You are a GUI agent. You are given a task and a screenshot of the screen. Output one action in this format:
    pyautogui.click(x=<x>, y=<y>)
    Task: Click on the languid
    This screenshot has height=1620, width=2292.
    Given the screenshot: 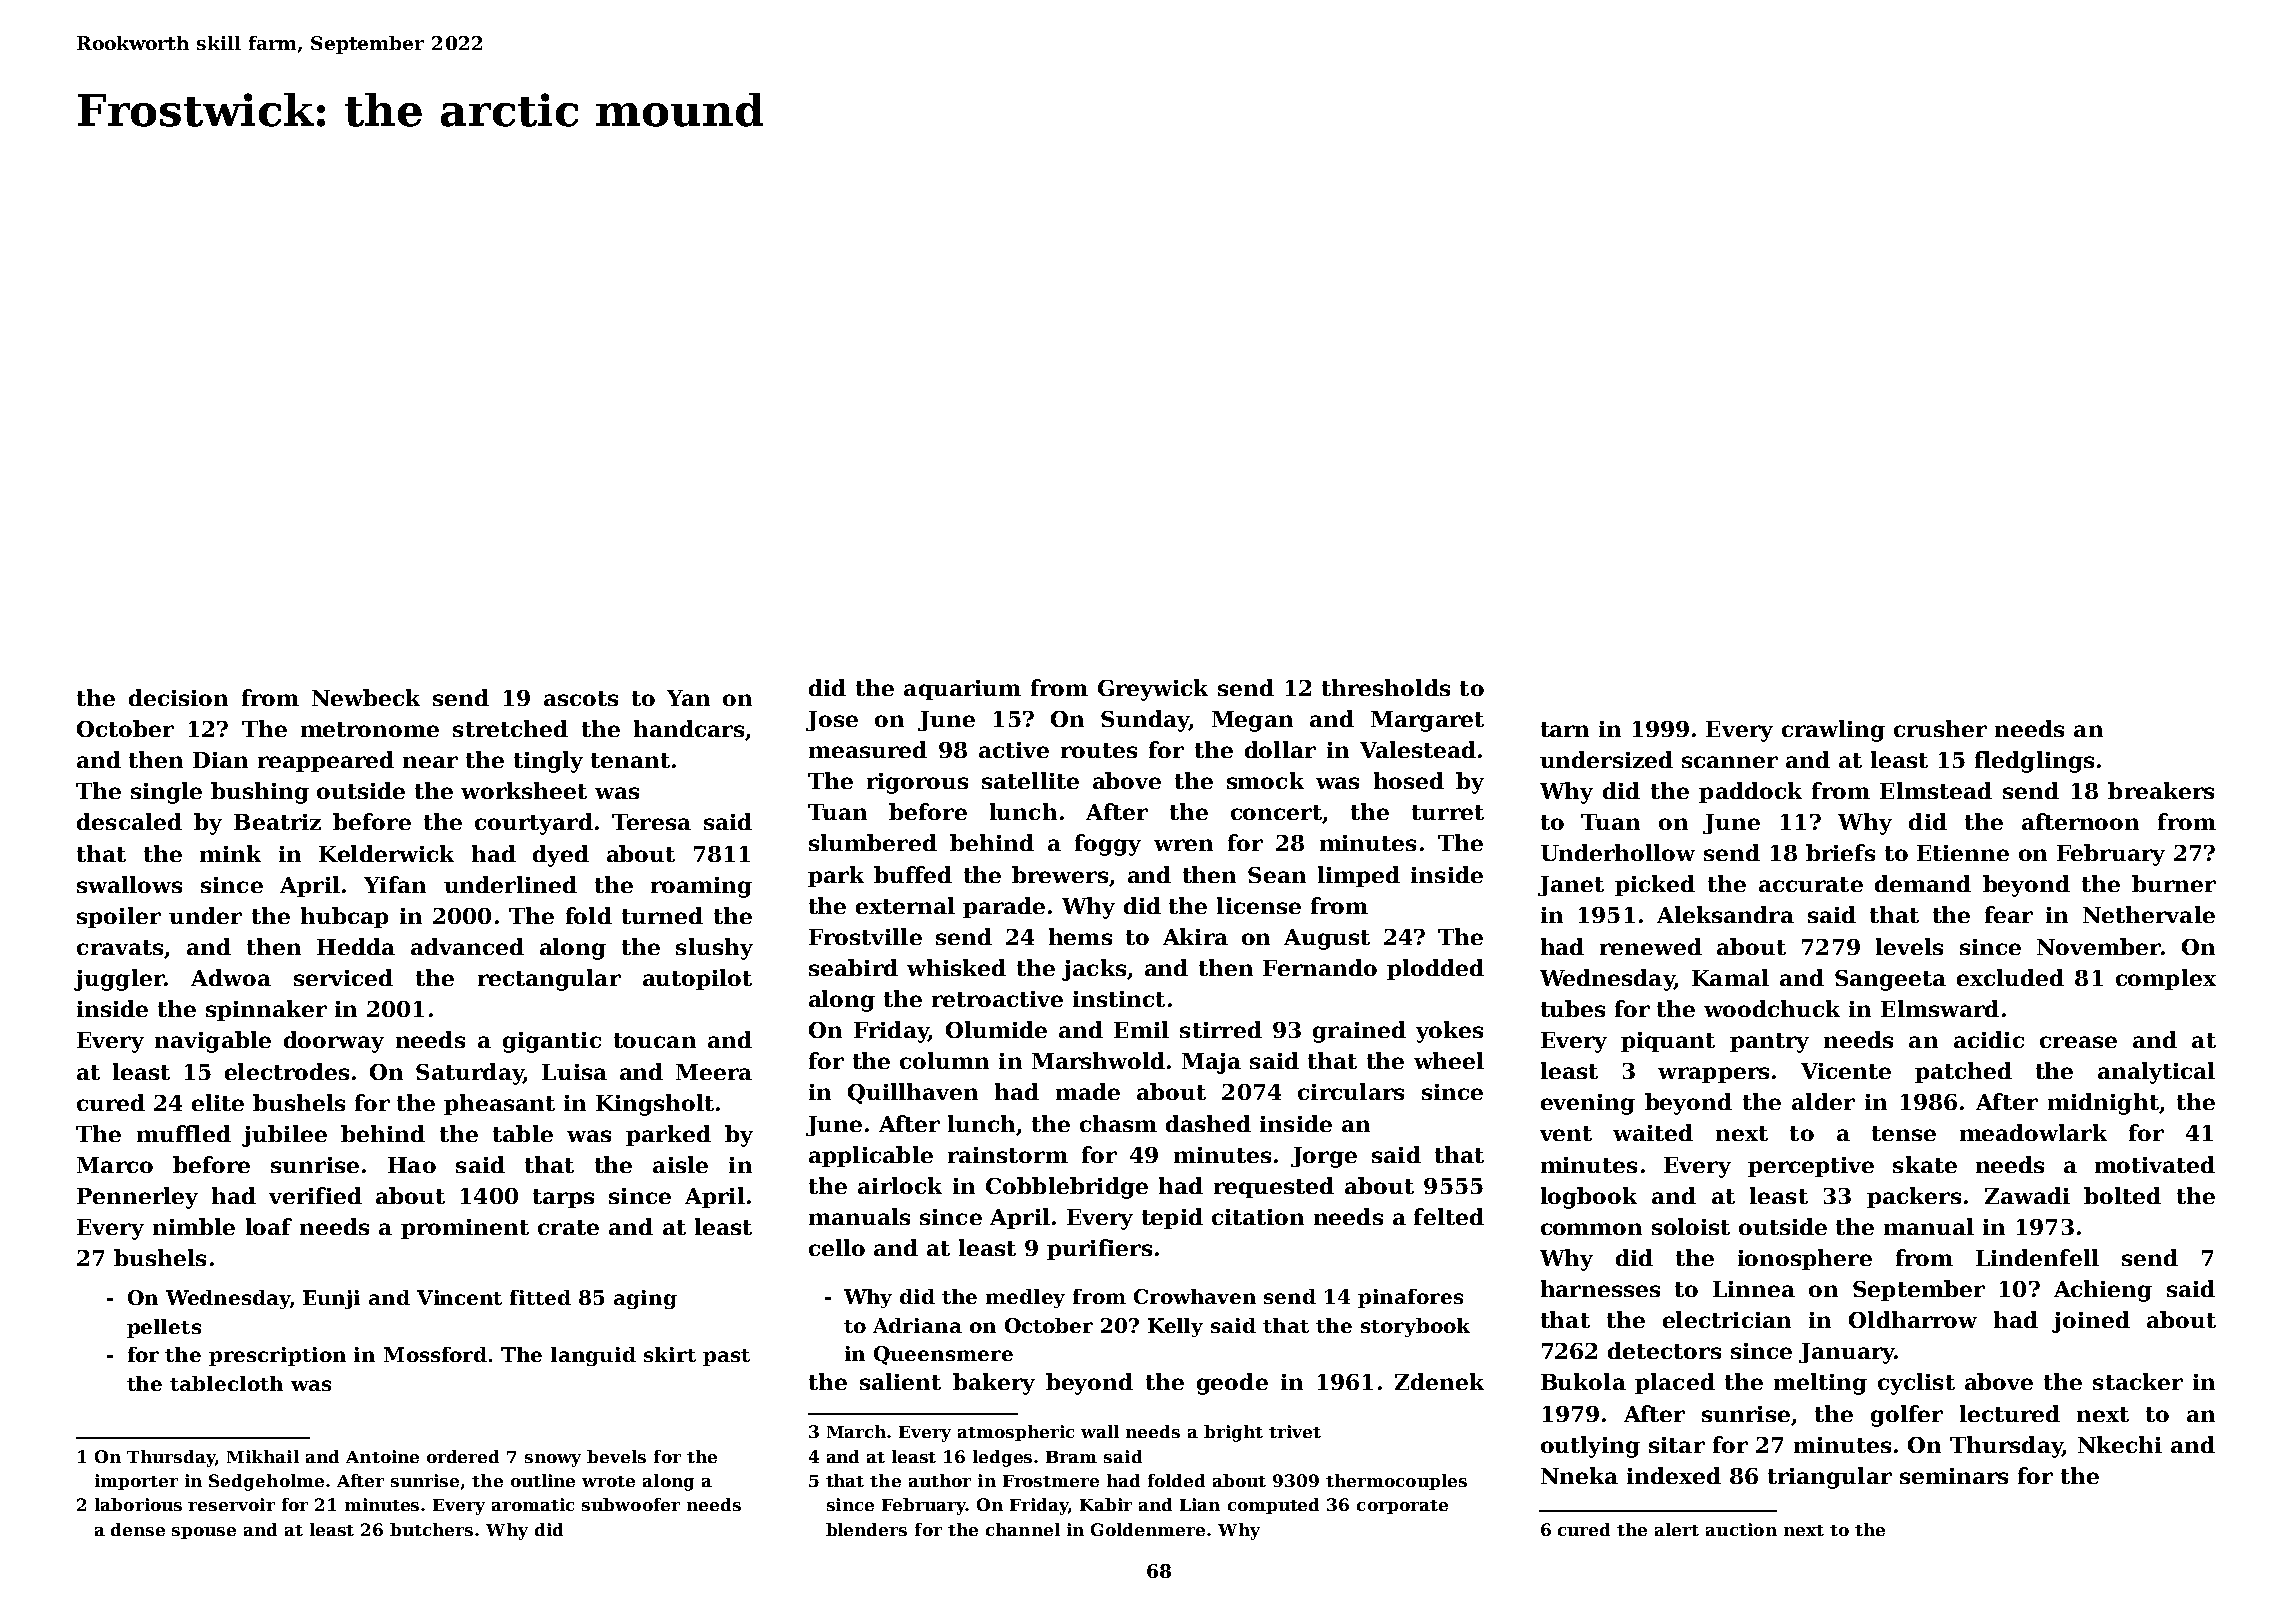 What is the action you would take?
    pyautogui.click(x=593, y=1356)
